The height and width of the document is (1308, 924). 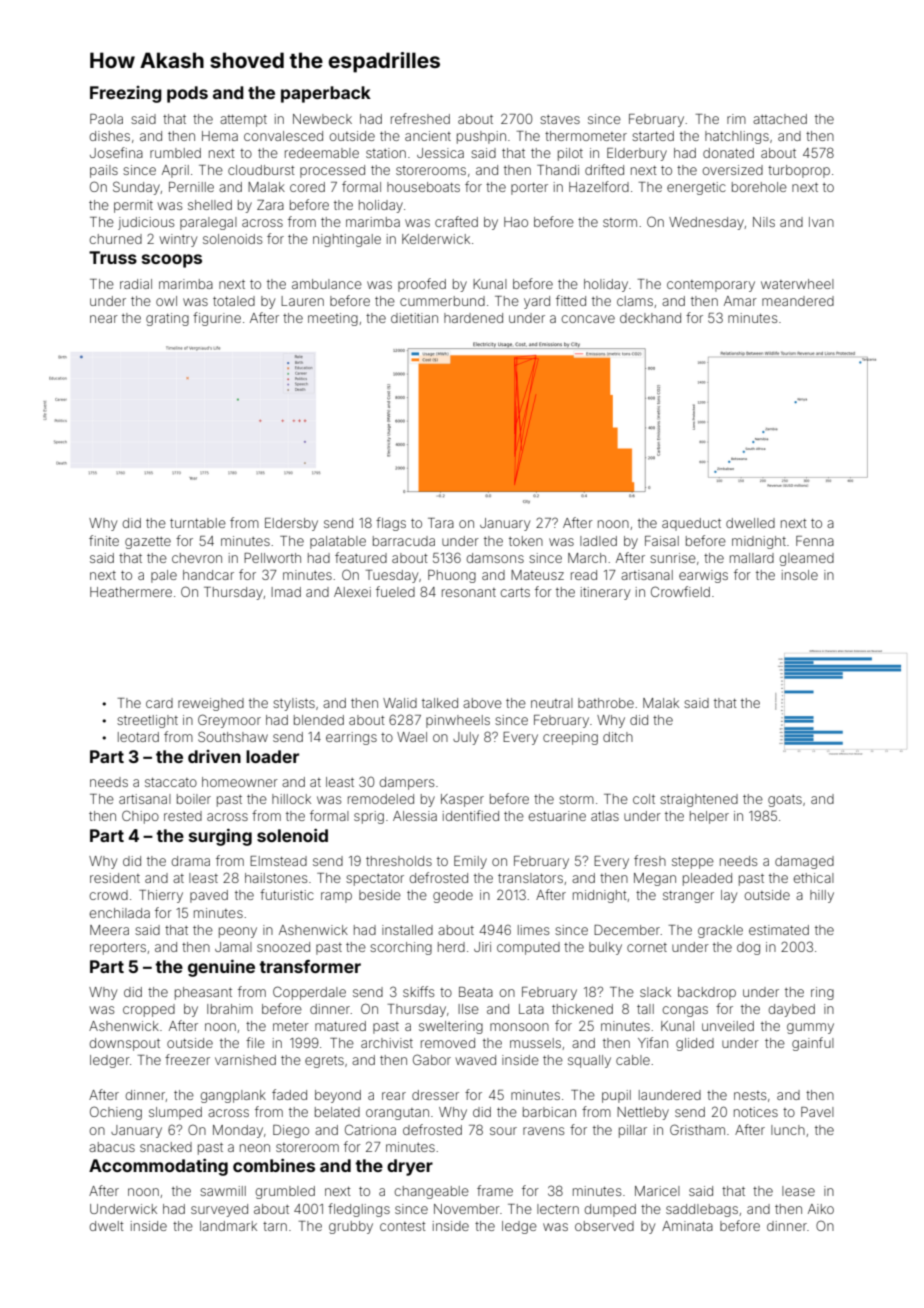 I want to click on landmark, so click(x=228, y=1226).
